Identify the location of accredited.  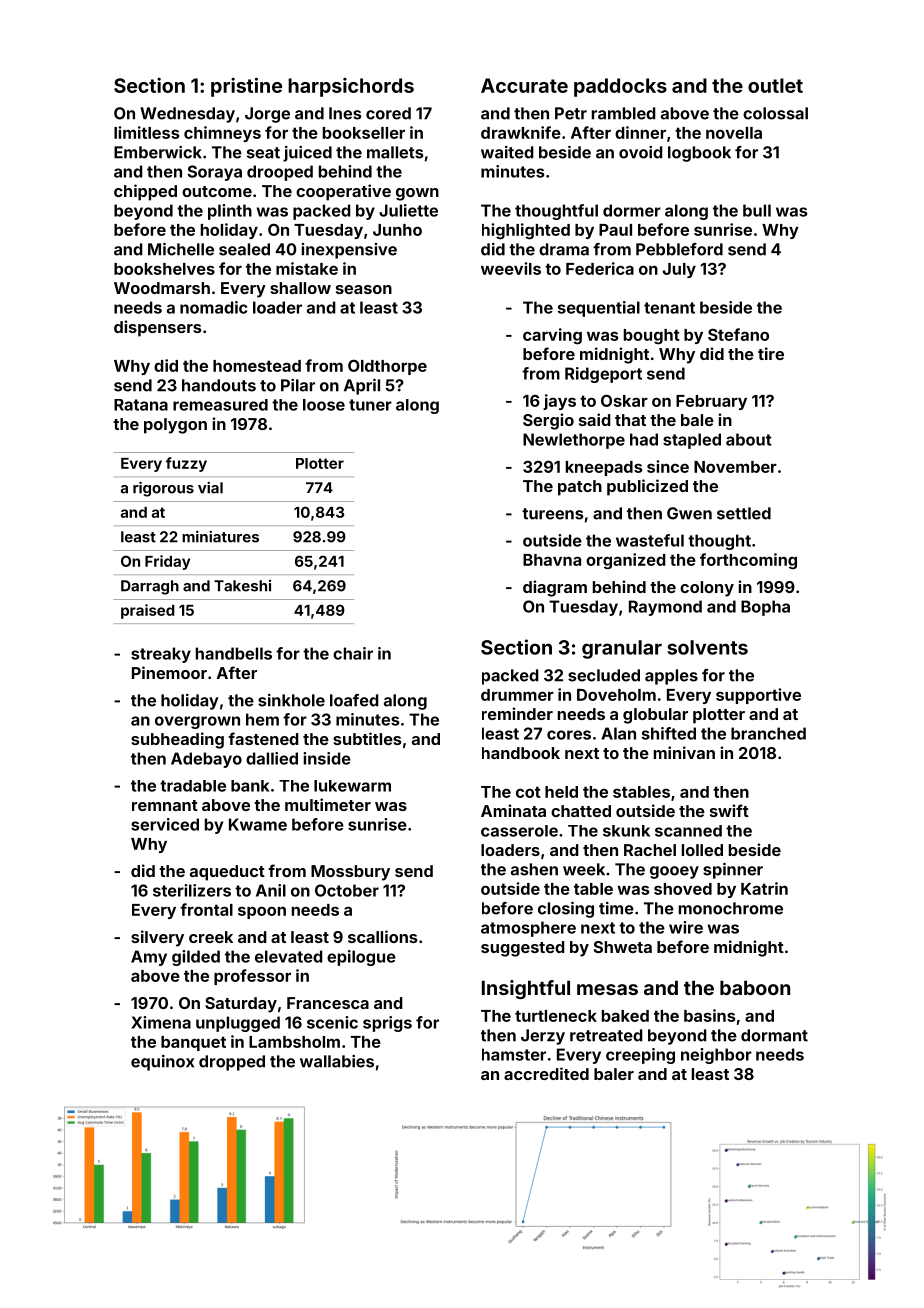
(546, 1073).
